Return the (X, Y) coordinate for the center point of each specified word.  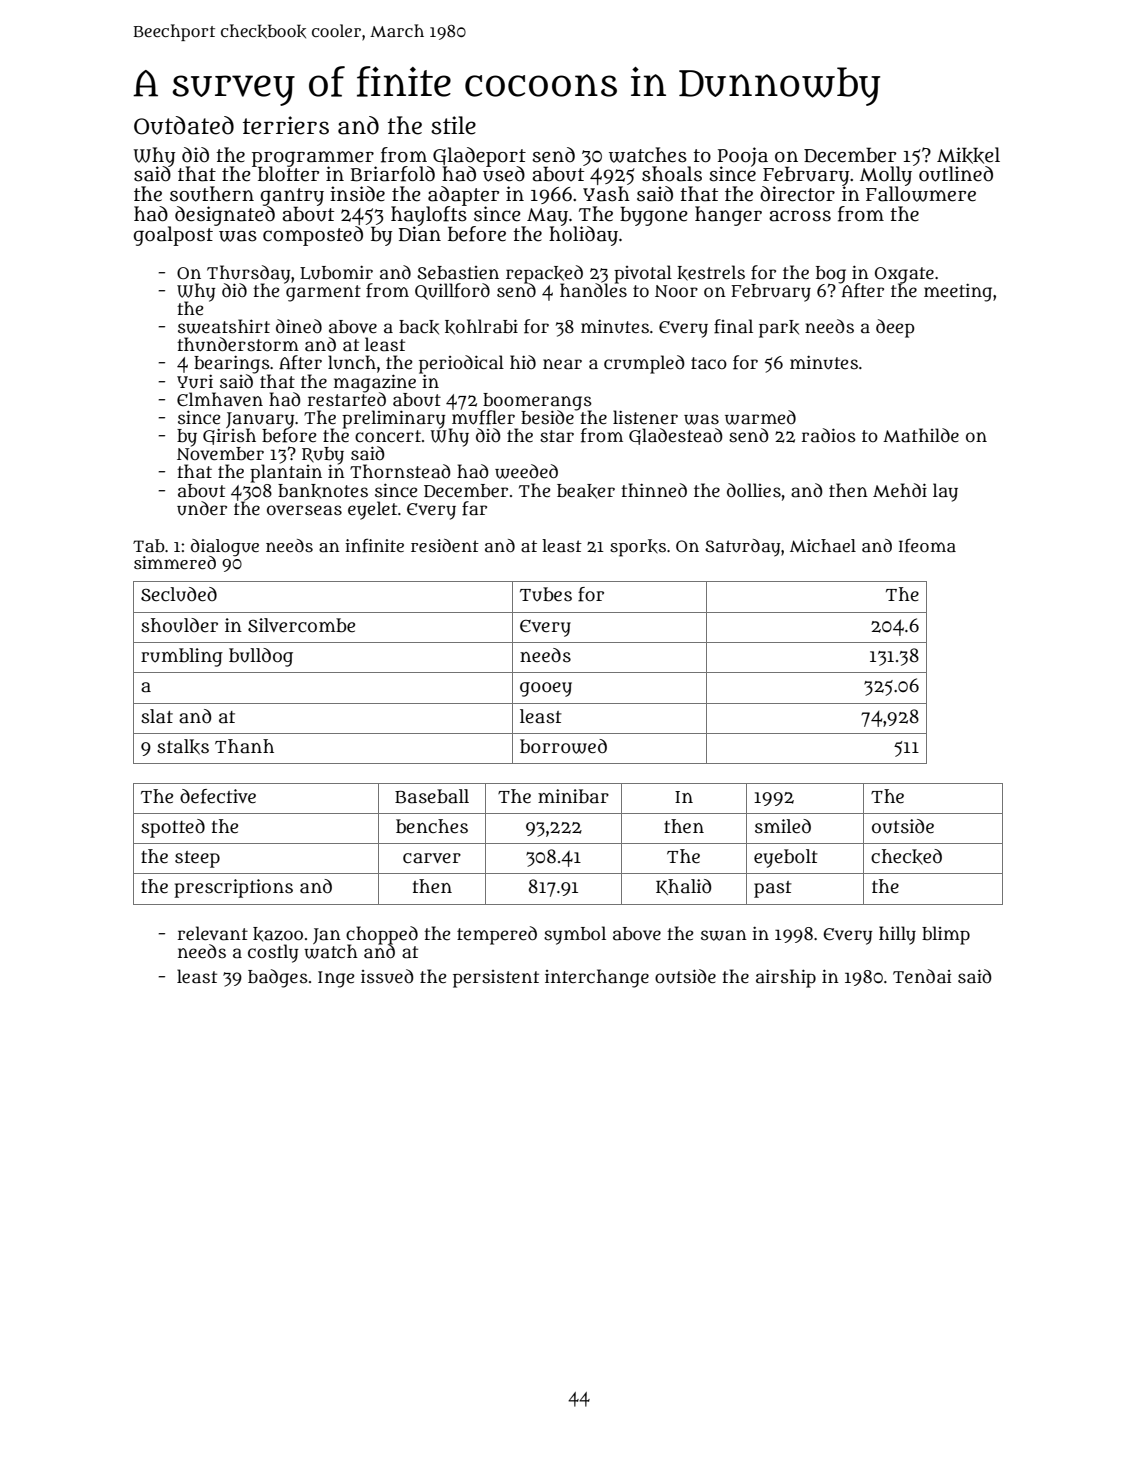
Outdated (184, 125)
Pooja (743, 156)
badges (278, 978)
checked (906, 857)
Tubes (546, 594)
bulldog (261, 657)
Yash (606, 194)
